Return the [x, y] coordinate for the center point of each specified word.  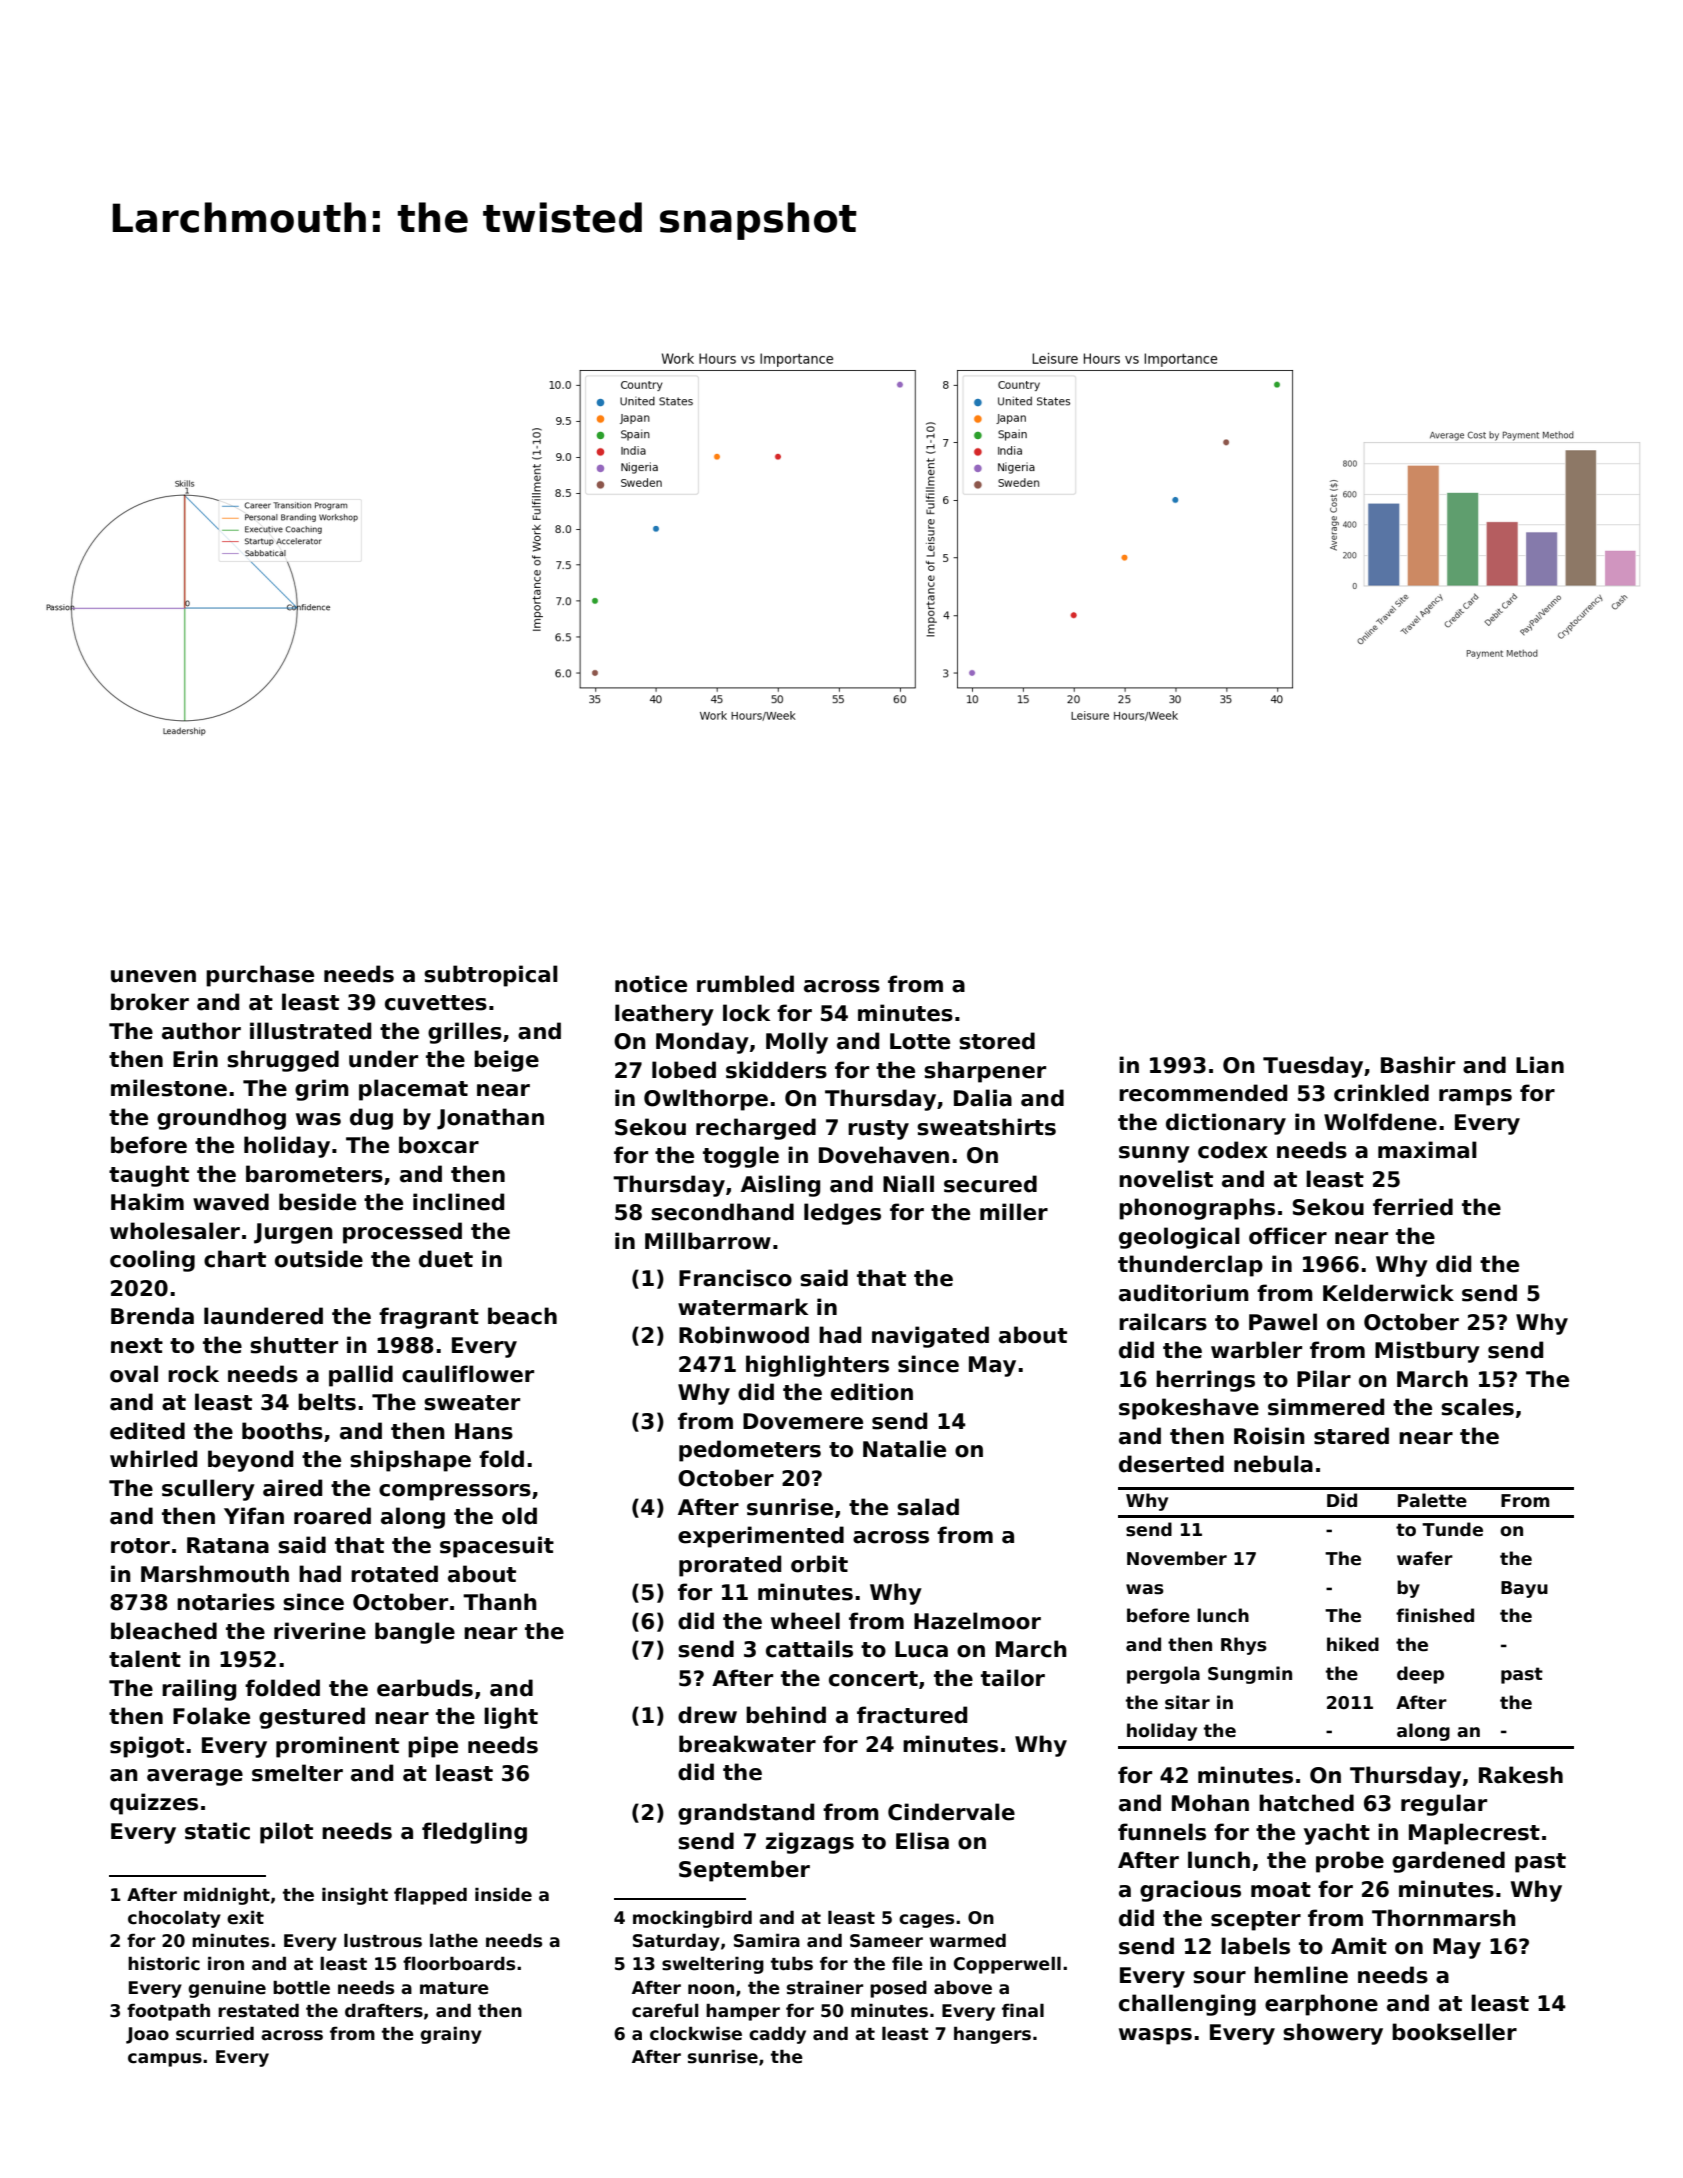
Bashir [1418, 1065]
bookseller [1454, 2032]
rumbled [745, 984]
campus [165, 2060]
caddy [777, 2035]
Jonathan [490, 1119]
